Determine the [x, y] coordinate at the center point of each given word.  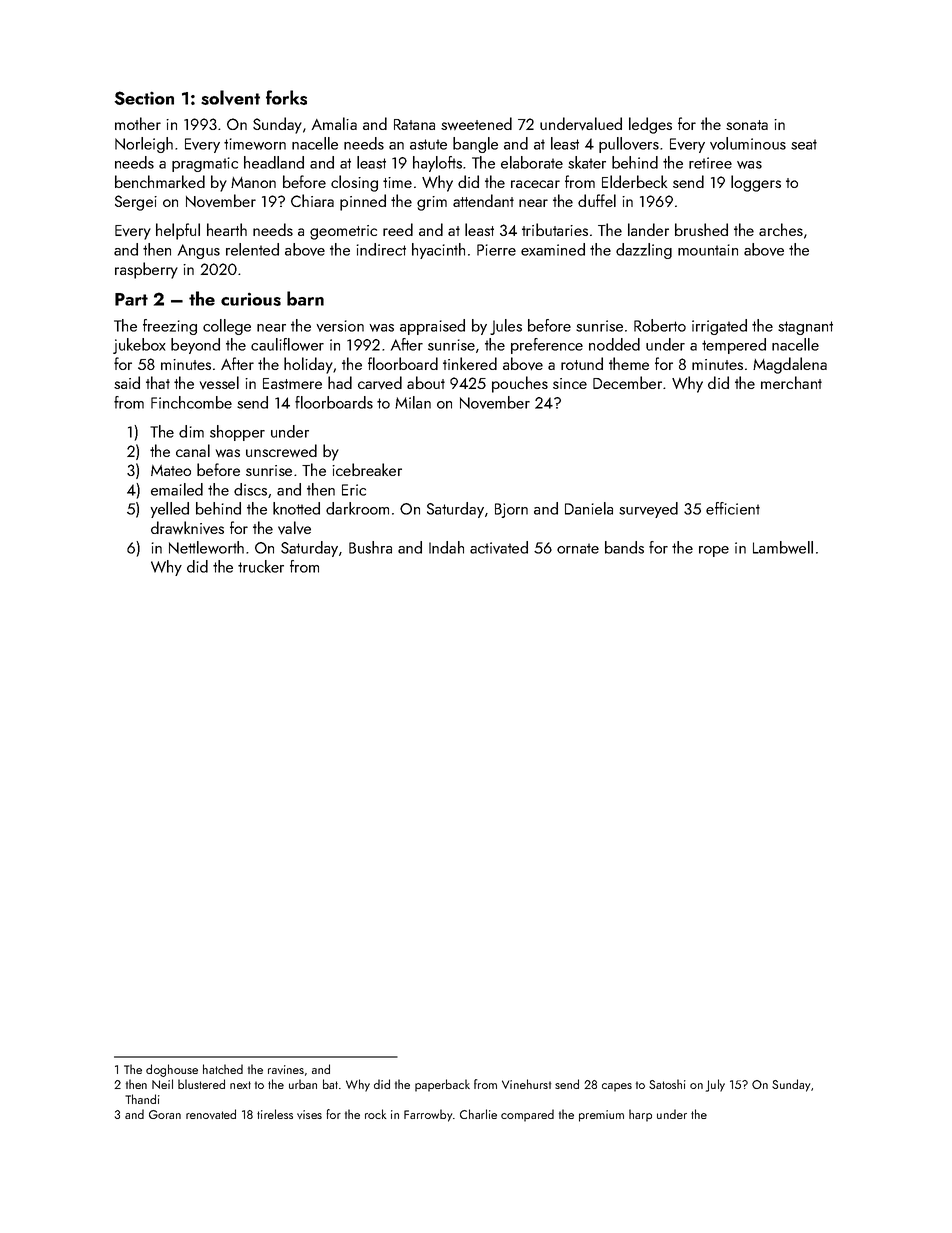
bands [624, 547]
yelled [170, 510]
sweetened [476, 123]
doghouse [172, 1070]
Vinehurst [526, 1084]
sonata [747, 125]
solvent [230, 97]
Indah [446, 547]
